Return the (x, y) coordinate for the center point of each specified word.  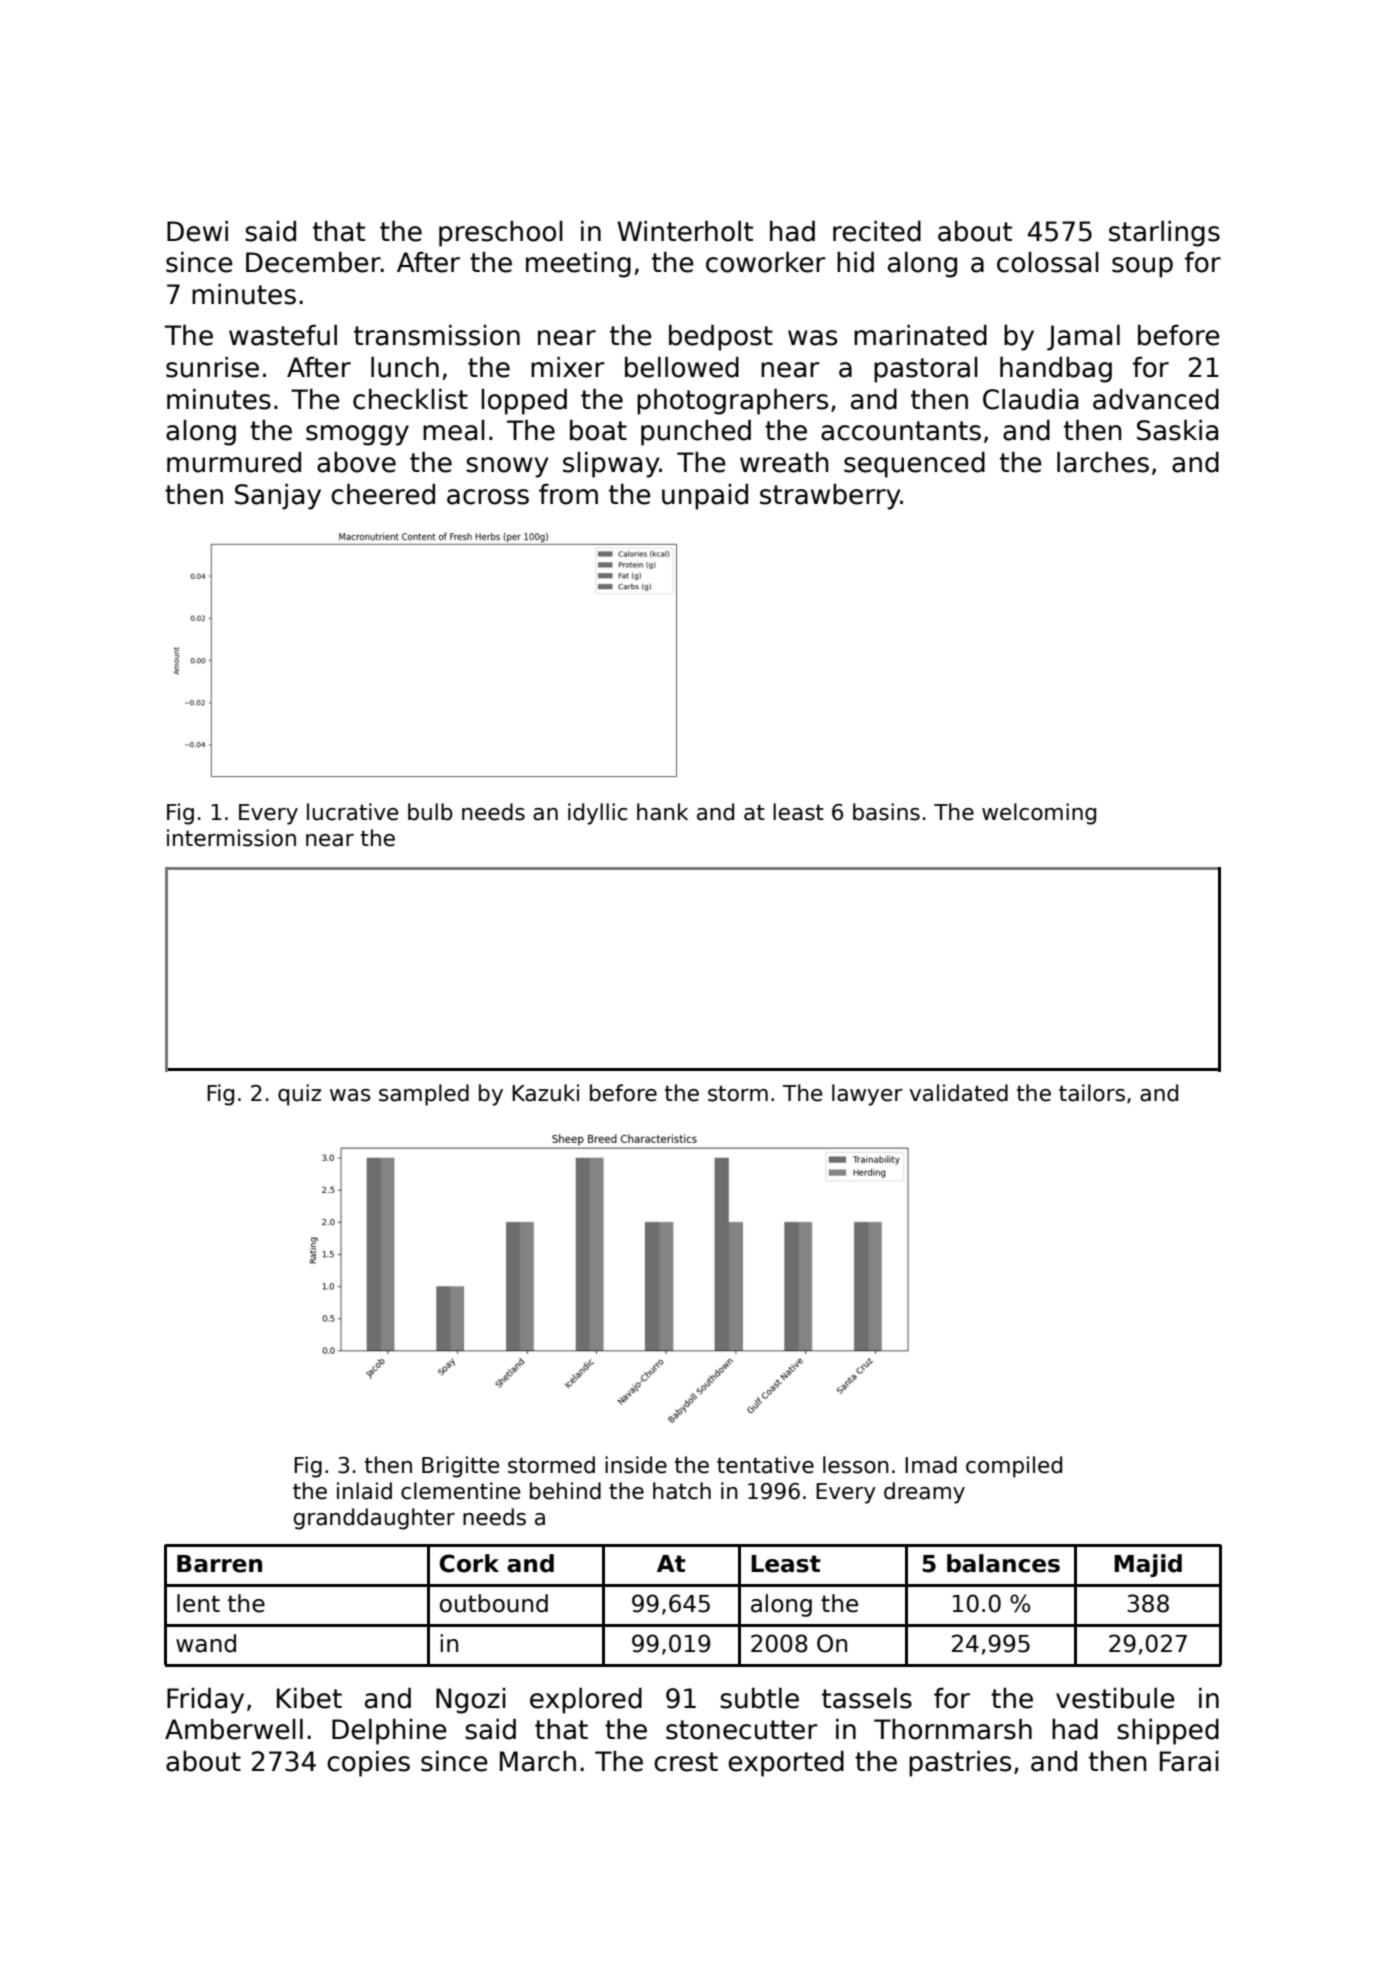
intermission (231, 838)
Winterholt (685, 231)
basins (886, 812)
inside (636, 1465)
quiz (299, 1095)
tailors (1092, 1093)
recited (877, 231)
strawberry (830, 497)
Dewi (197, 231)
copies (368, 1764)
